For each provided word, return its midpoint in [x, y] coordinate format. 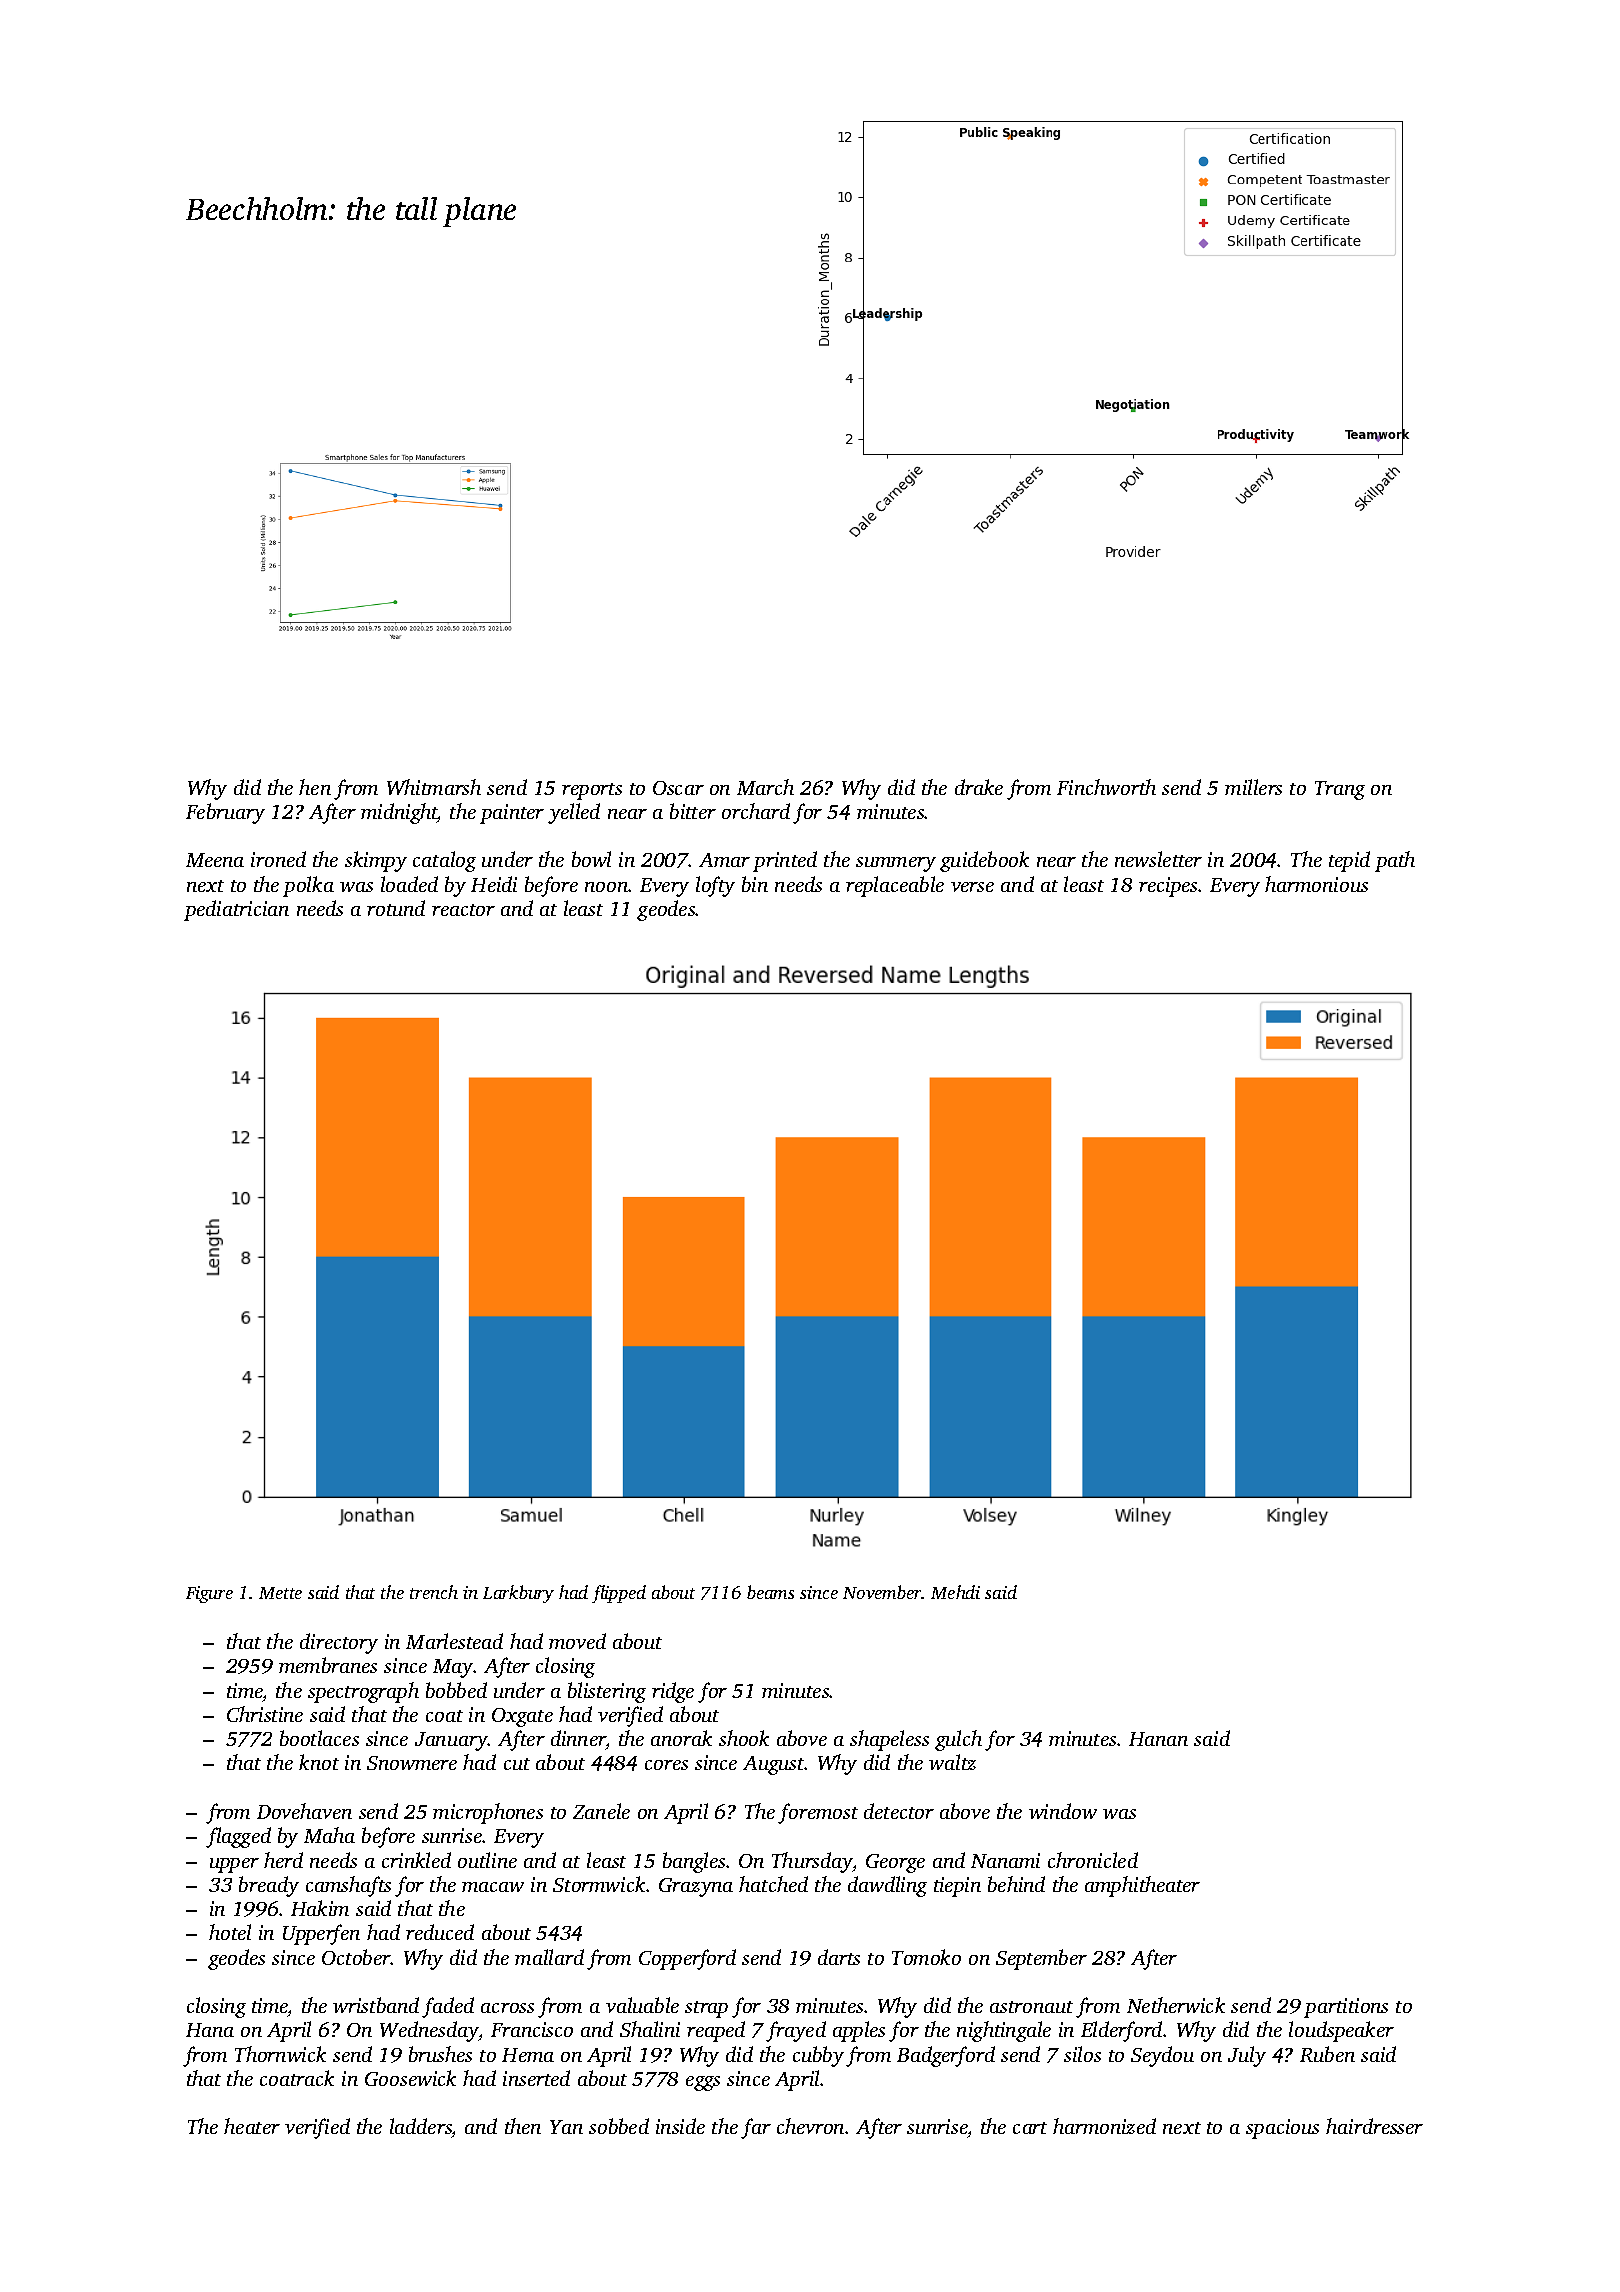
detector [899, 1811]
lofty [715, 886]
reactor [463, 910]
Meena [215, 860]
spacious [1282, 2129]
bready [269, 1886]
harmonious [1316, 884]
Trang [1340, 790]
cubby [818, 2056]
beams [770, 1592]
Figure [209, 1594]
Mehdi [955, 1592]
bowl [591, 859]
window [1063, 1811]
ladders [421, 2128]
